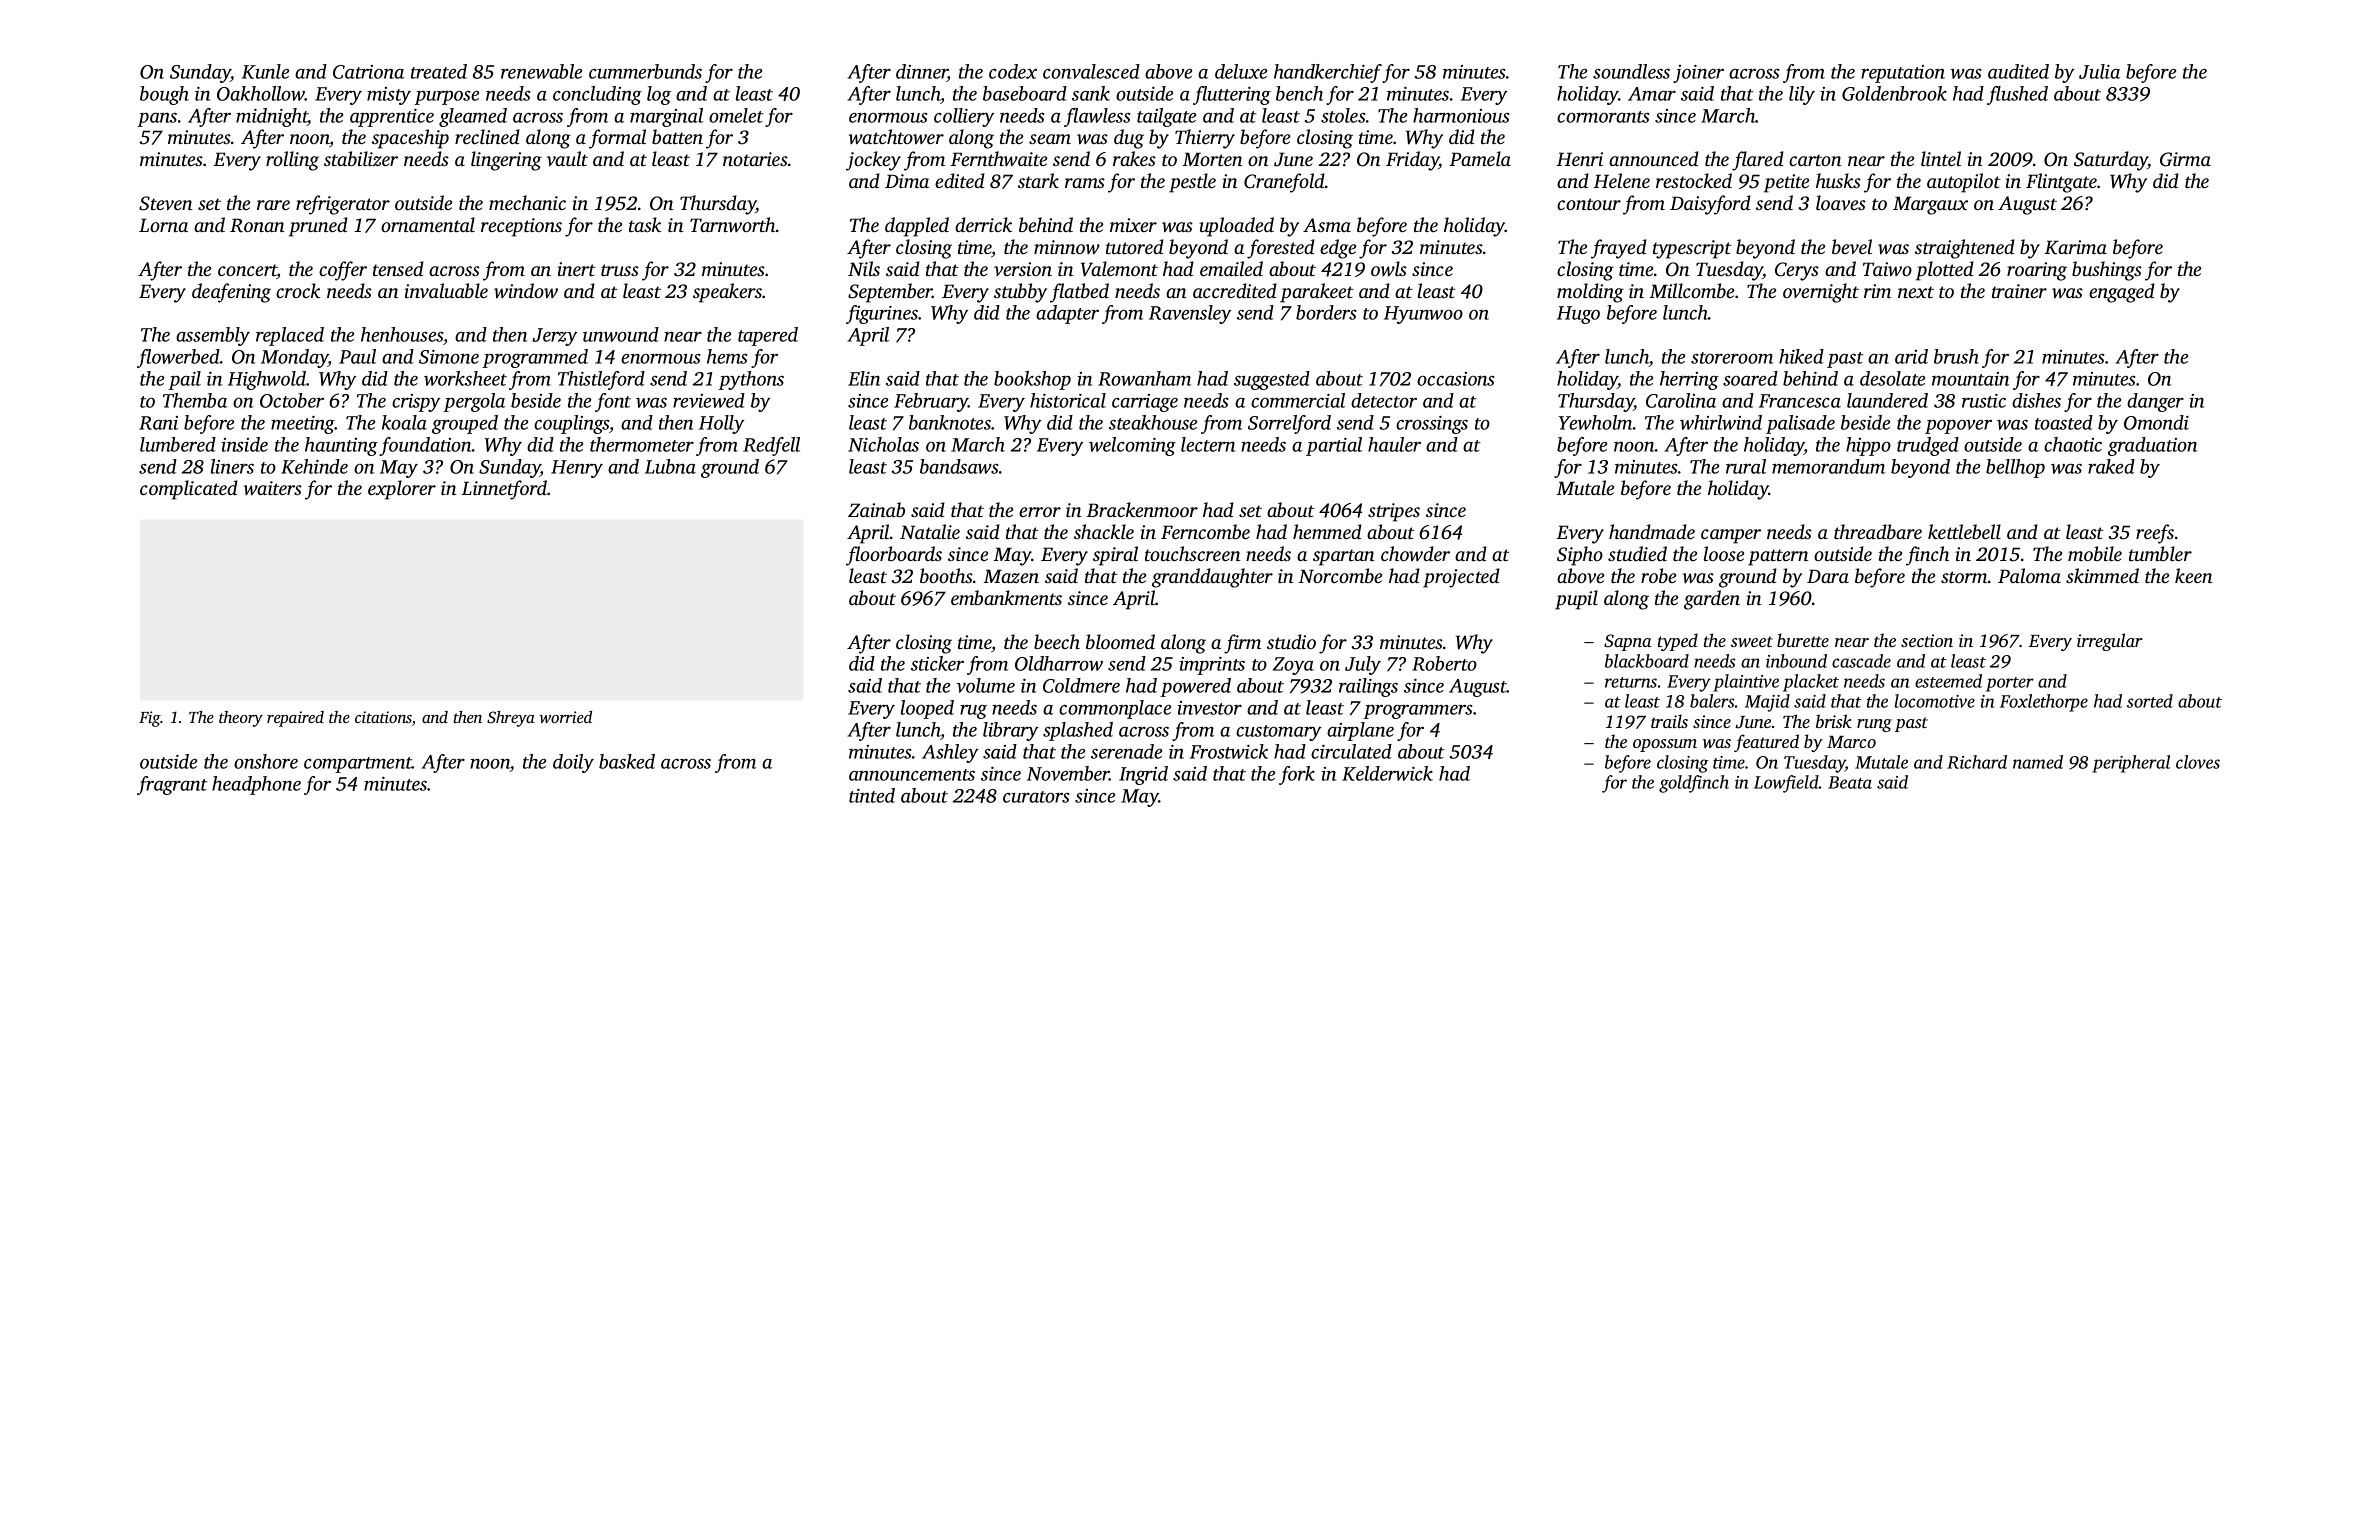  Describe the element at coordinates (392, 118) in the document. I see `apprentice` at that location.
